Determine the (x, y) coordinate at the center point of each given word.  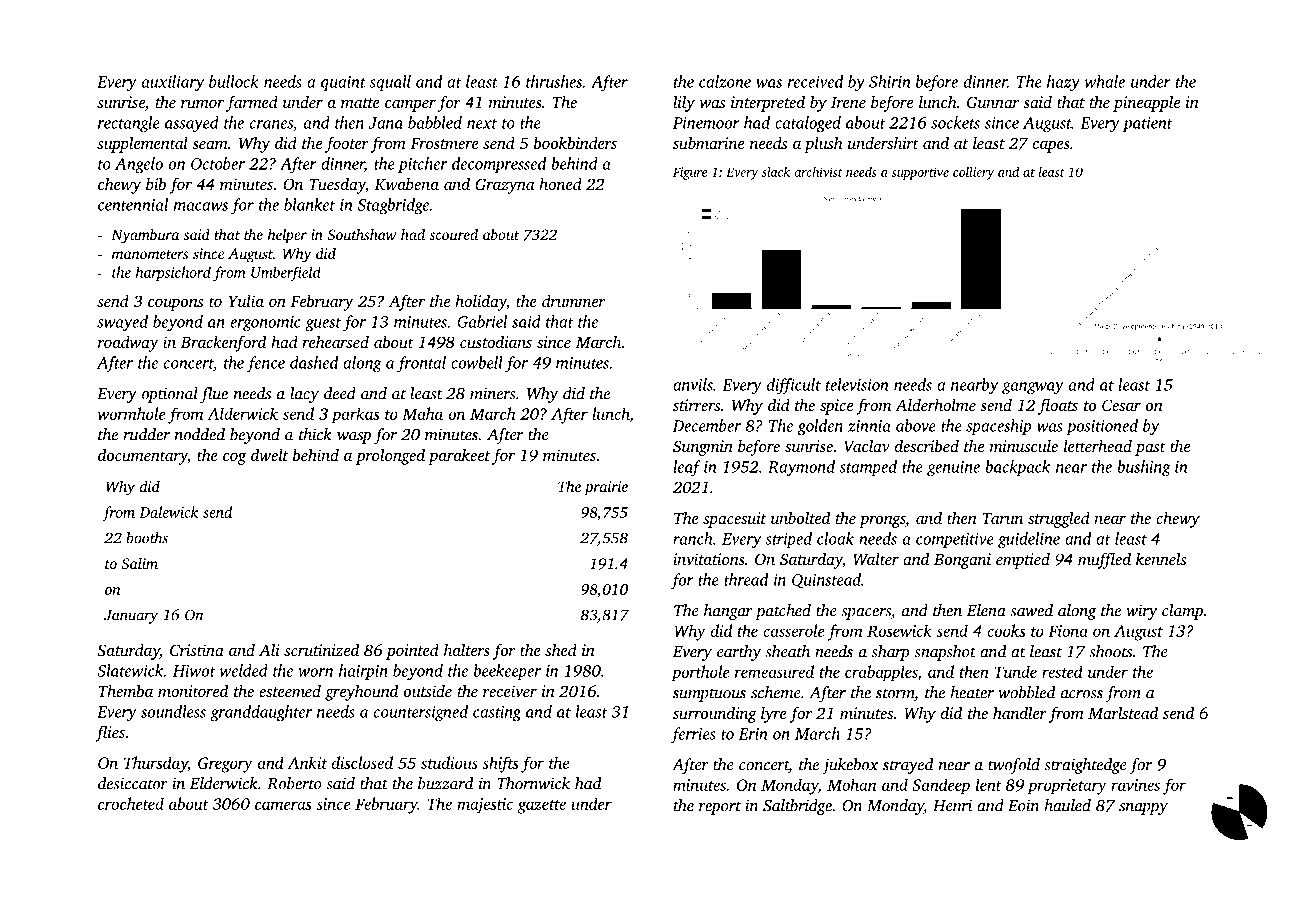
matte (360, 103)
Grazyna (504, 186)
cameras (283, 805)
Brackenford (223, 343)
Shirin (889, 81)
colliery (973, 173)
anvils (693, 384)
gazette (542, 807)
